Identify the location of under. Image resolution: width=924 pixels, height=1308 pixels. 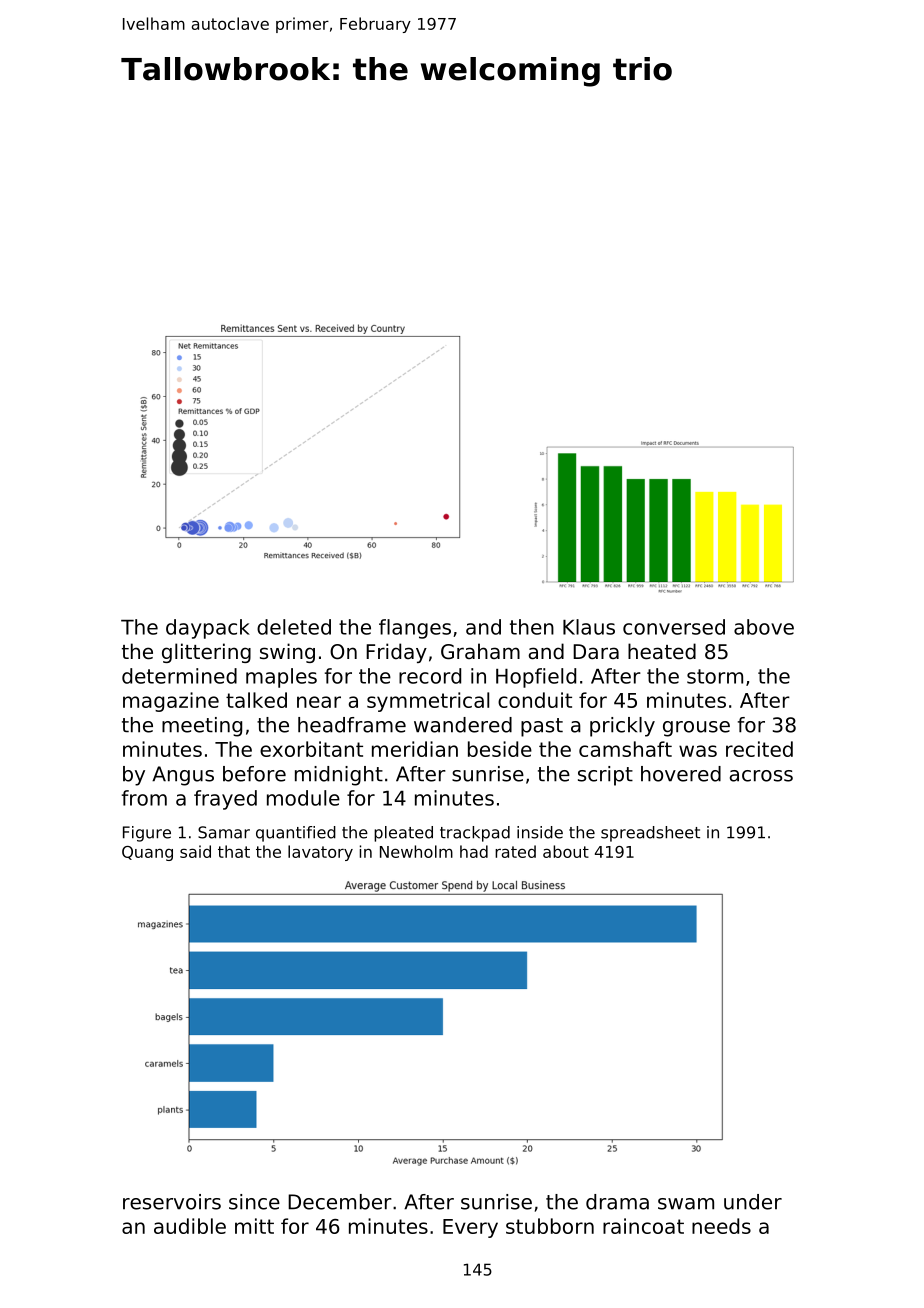
(753, 1202).
